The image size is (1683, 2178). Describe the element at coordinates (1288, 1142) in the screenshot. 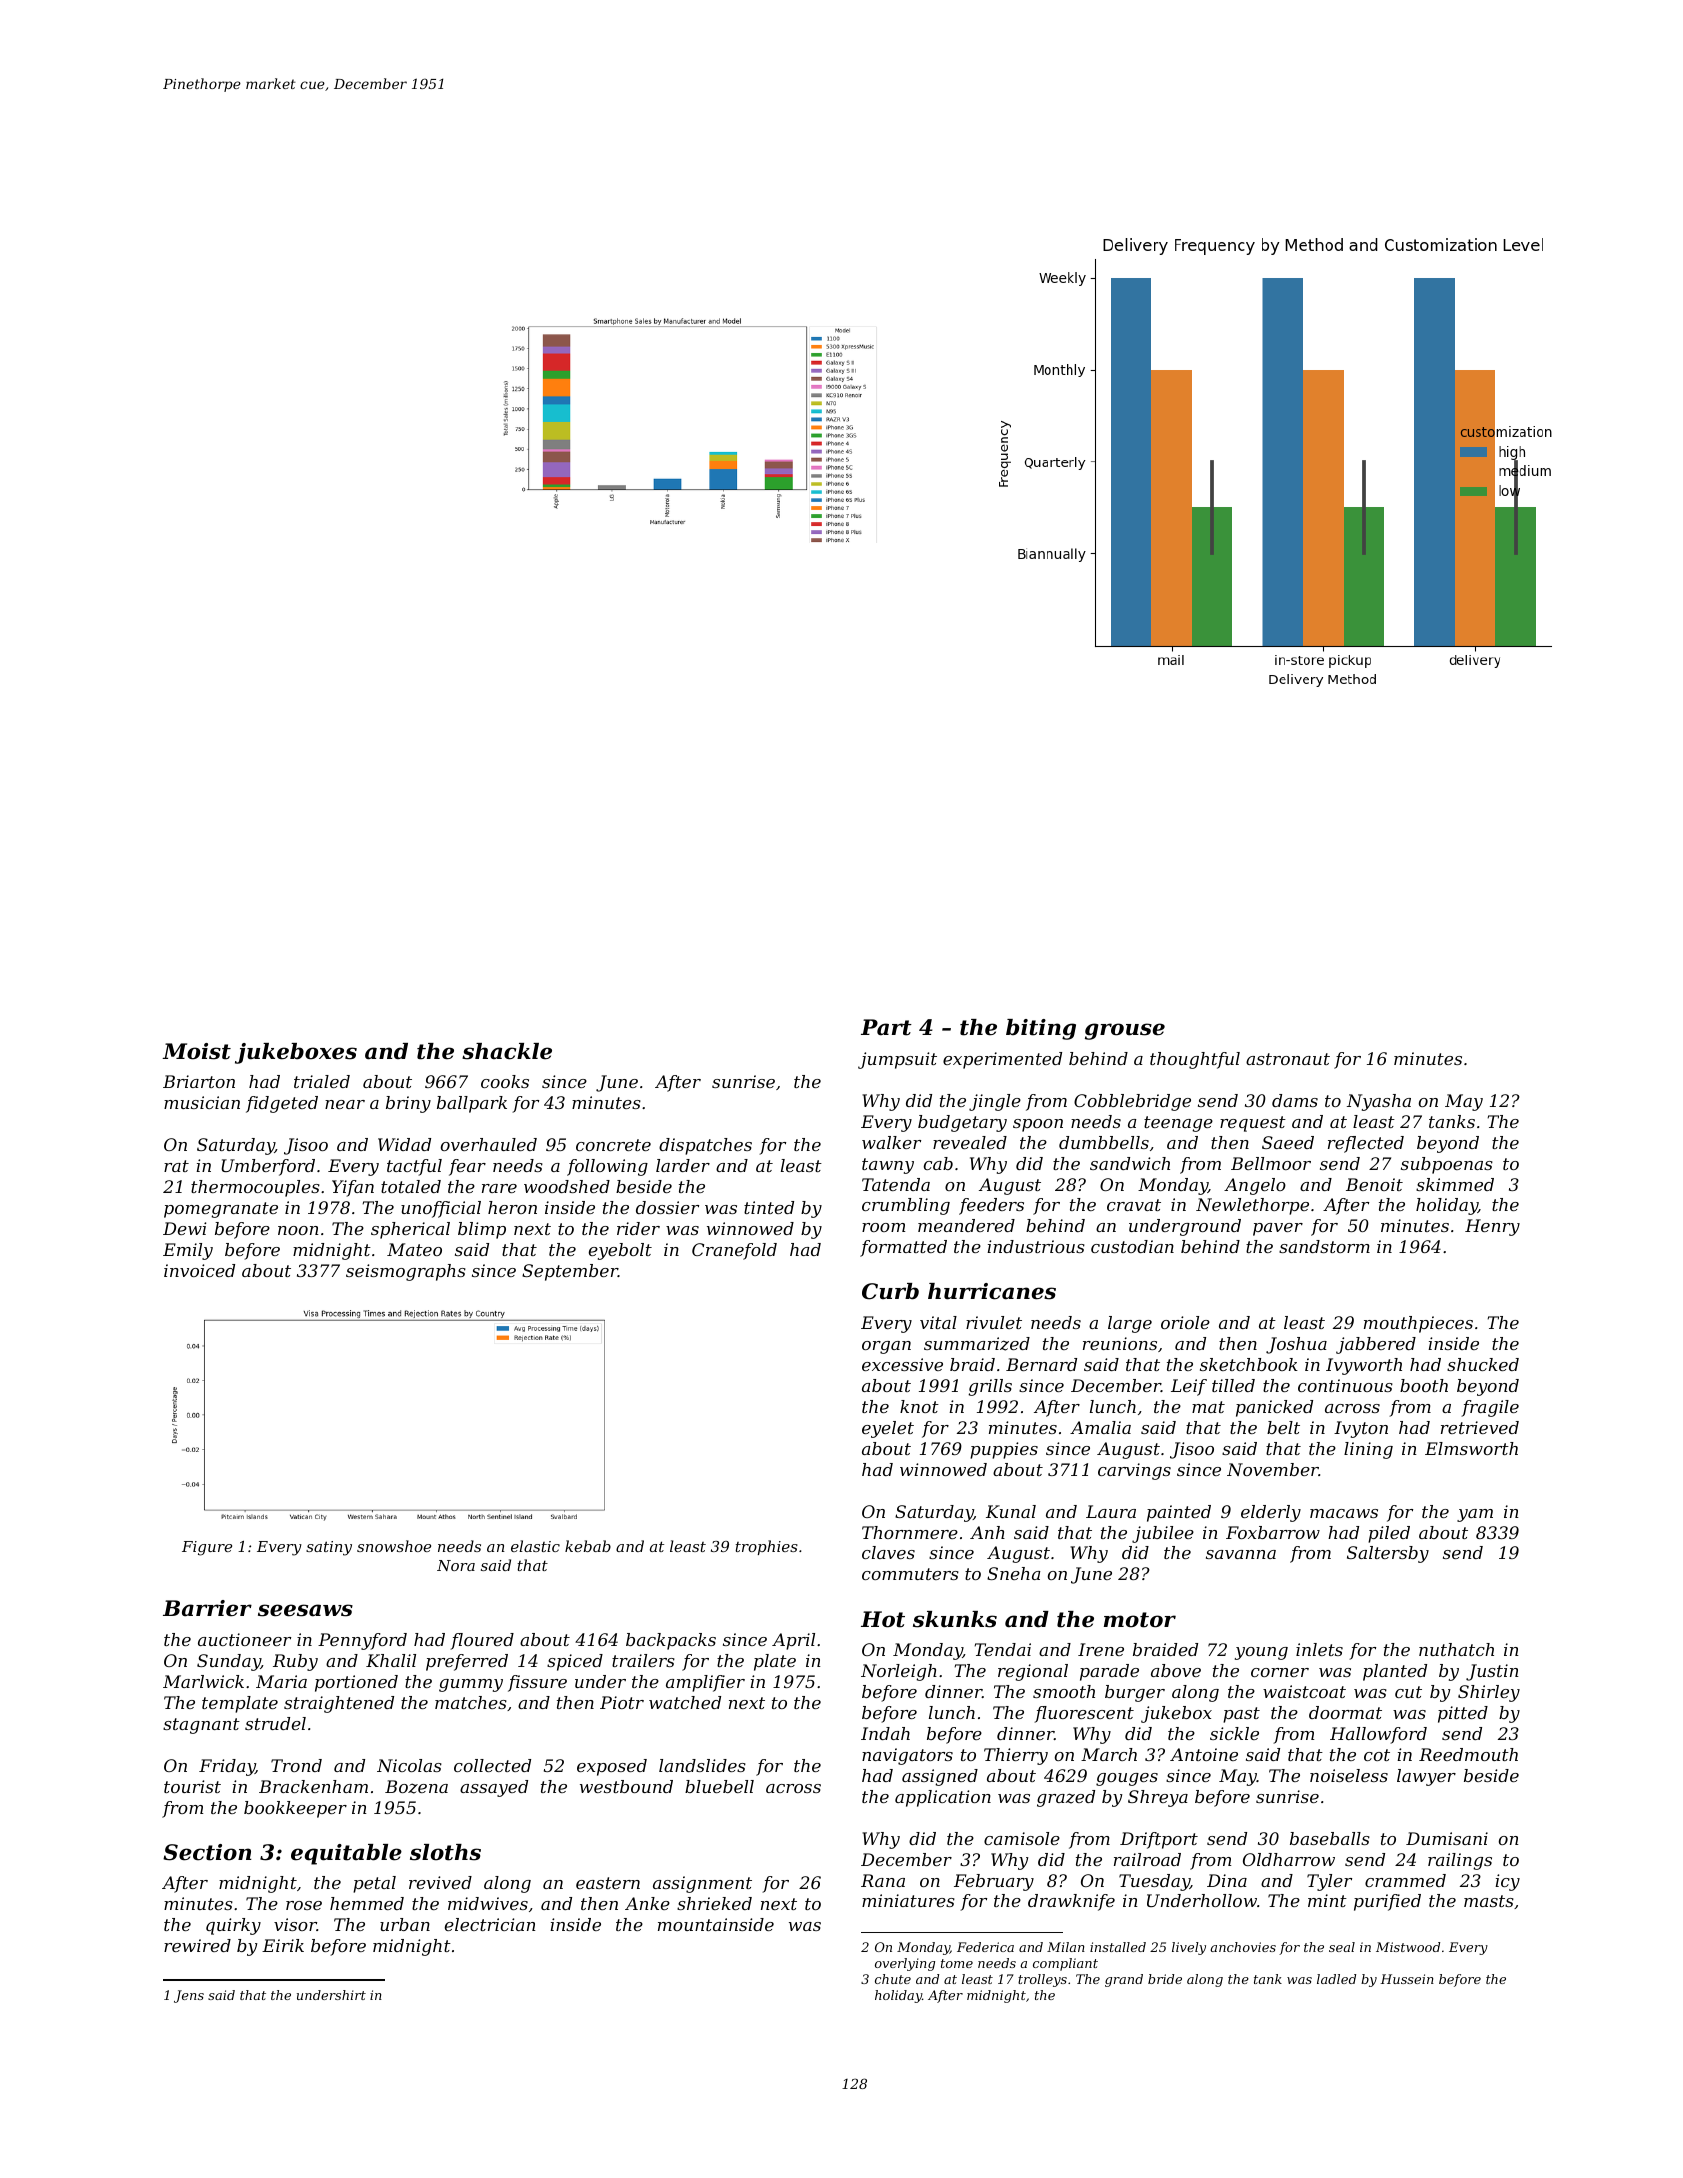

I see `Saeed` at that location.
